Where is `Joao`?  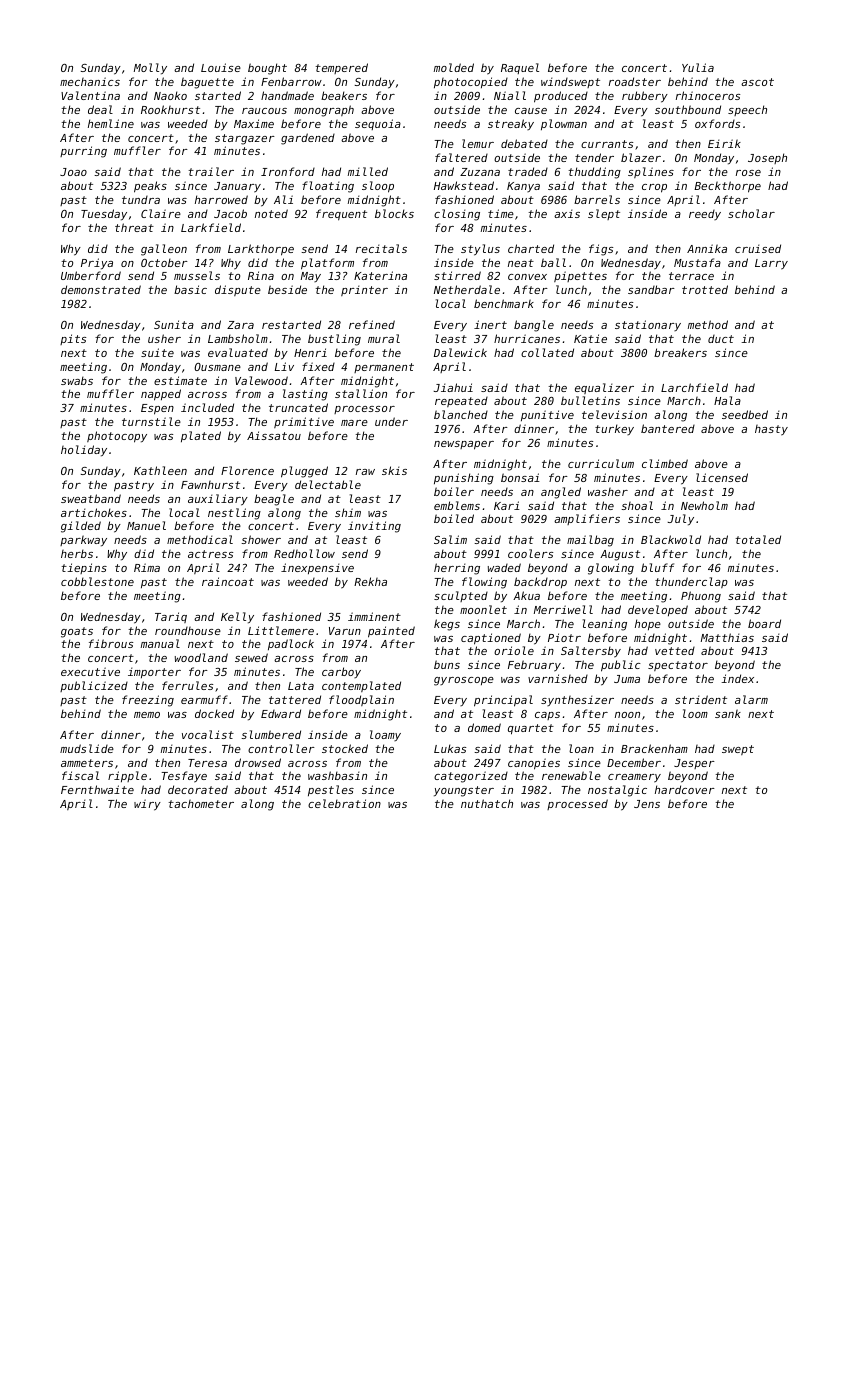 Joao is located at coordinates (73, 172).
